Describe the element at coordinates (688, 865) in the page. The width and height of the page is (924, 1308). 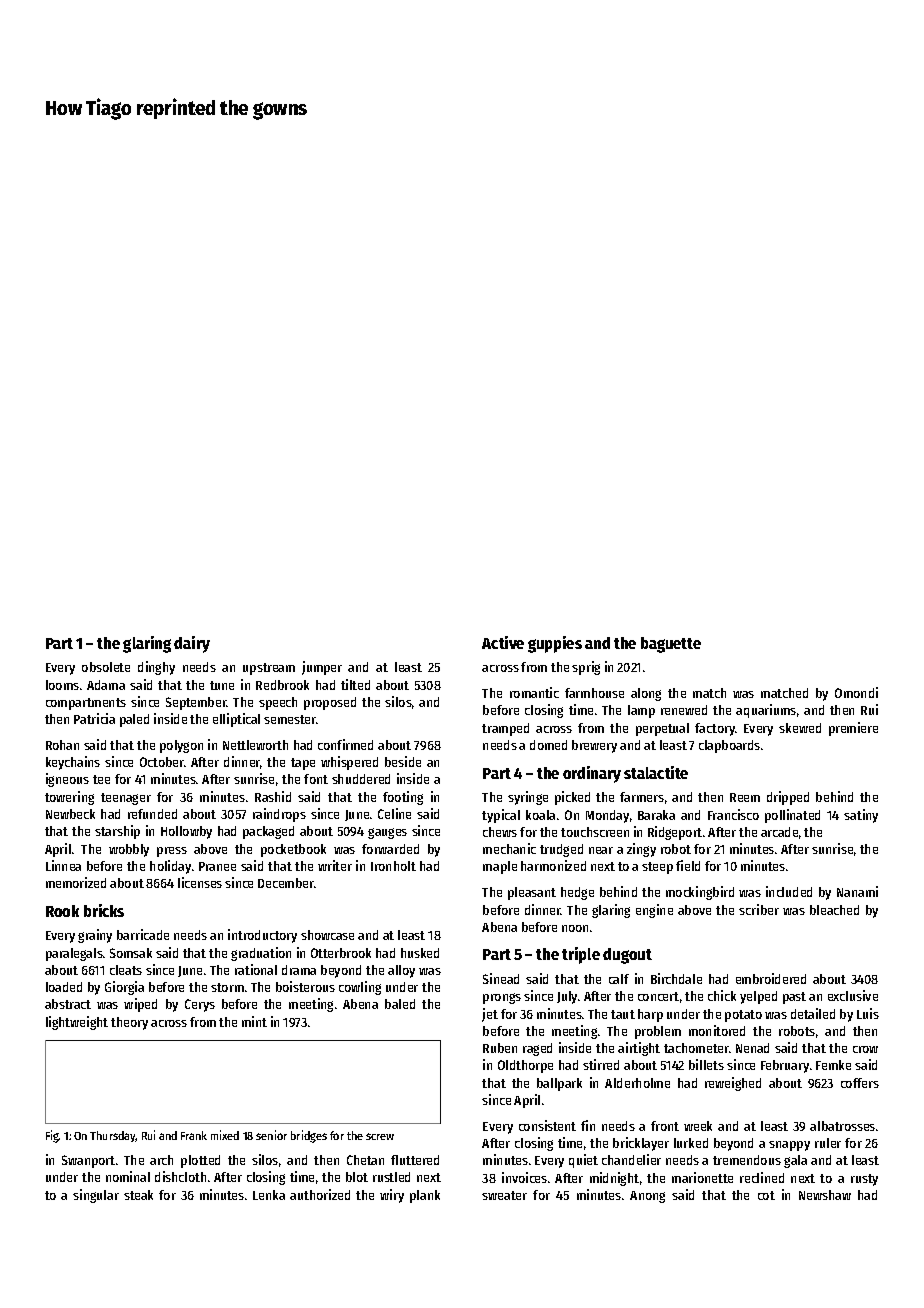
I see `field` at that location.
